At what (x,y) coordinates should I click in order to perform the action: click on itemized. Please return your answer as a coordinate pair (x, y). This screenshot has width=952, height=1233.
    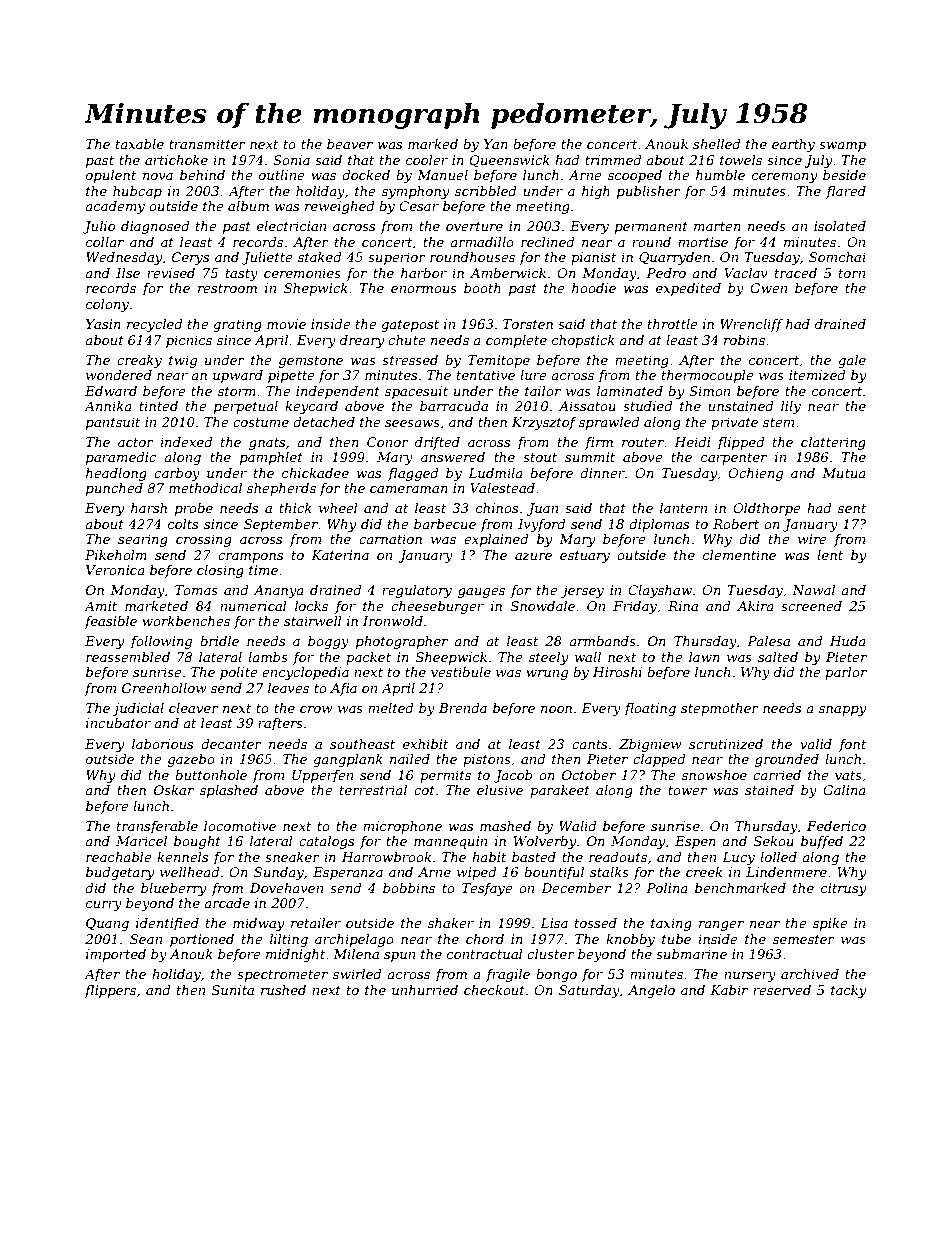
    Looking at the image, I should click on (817, 375).
